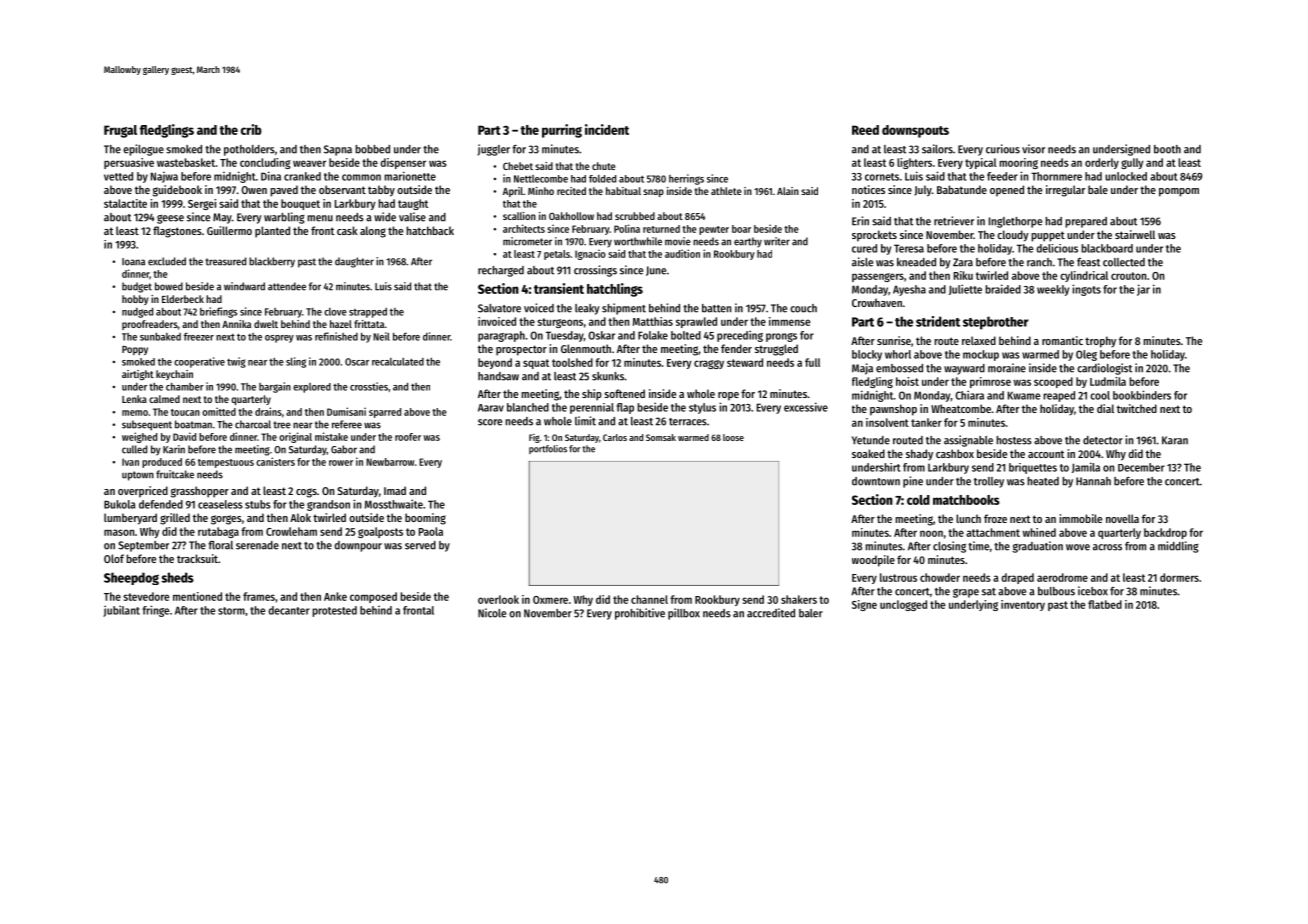 Image resolution: width=1308 pixels, height=924 pixels. Describe the element at coordinates (607, 129) in the screenshot. I see `incident` at that location.
